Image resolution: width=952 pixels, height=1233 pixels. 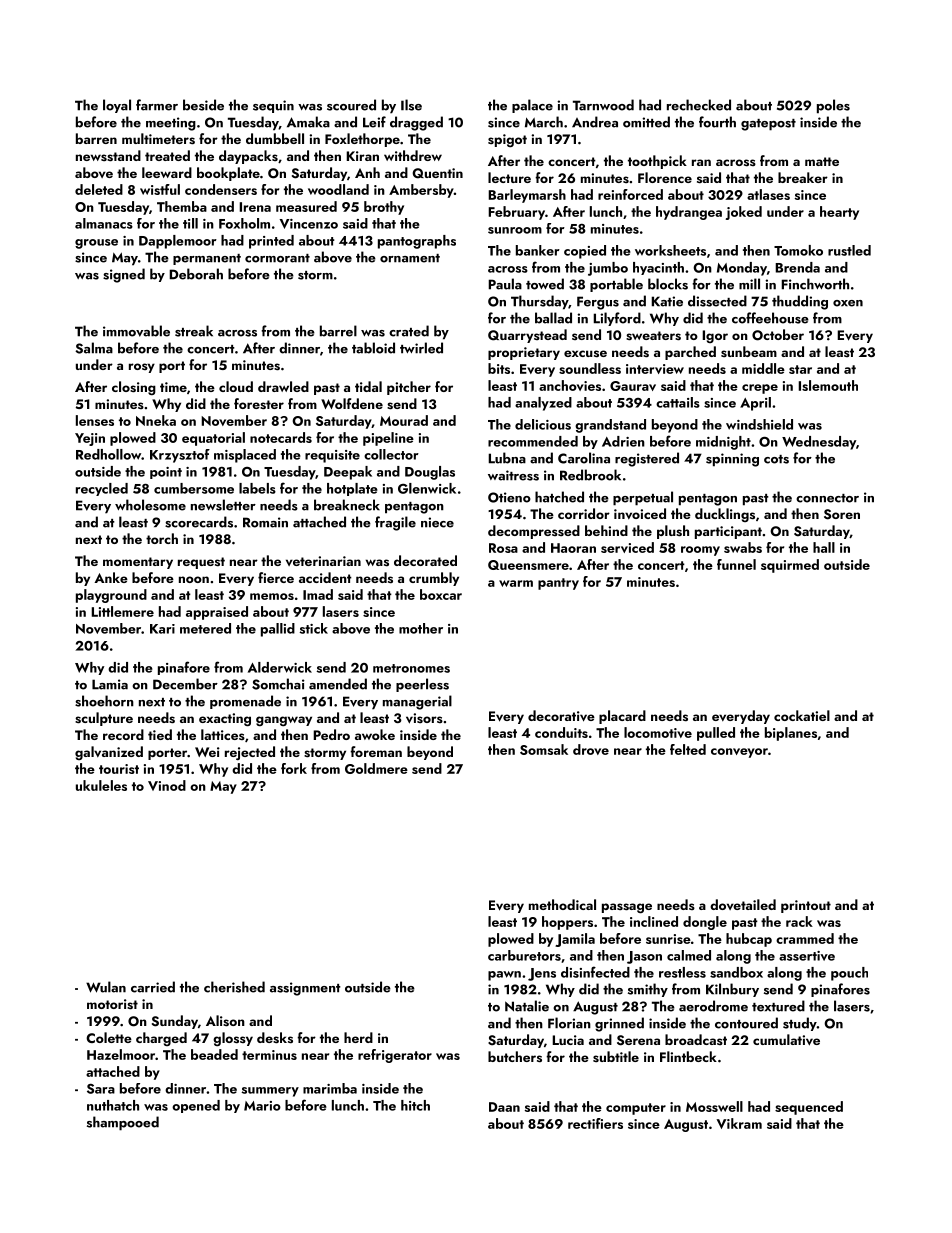 What do you see at coordinates (562, 904) in the document?
I see `methodical` at bounding box center [562, 904].
